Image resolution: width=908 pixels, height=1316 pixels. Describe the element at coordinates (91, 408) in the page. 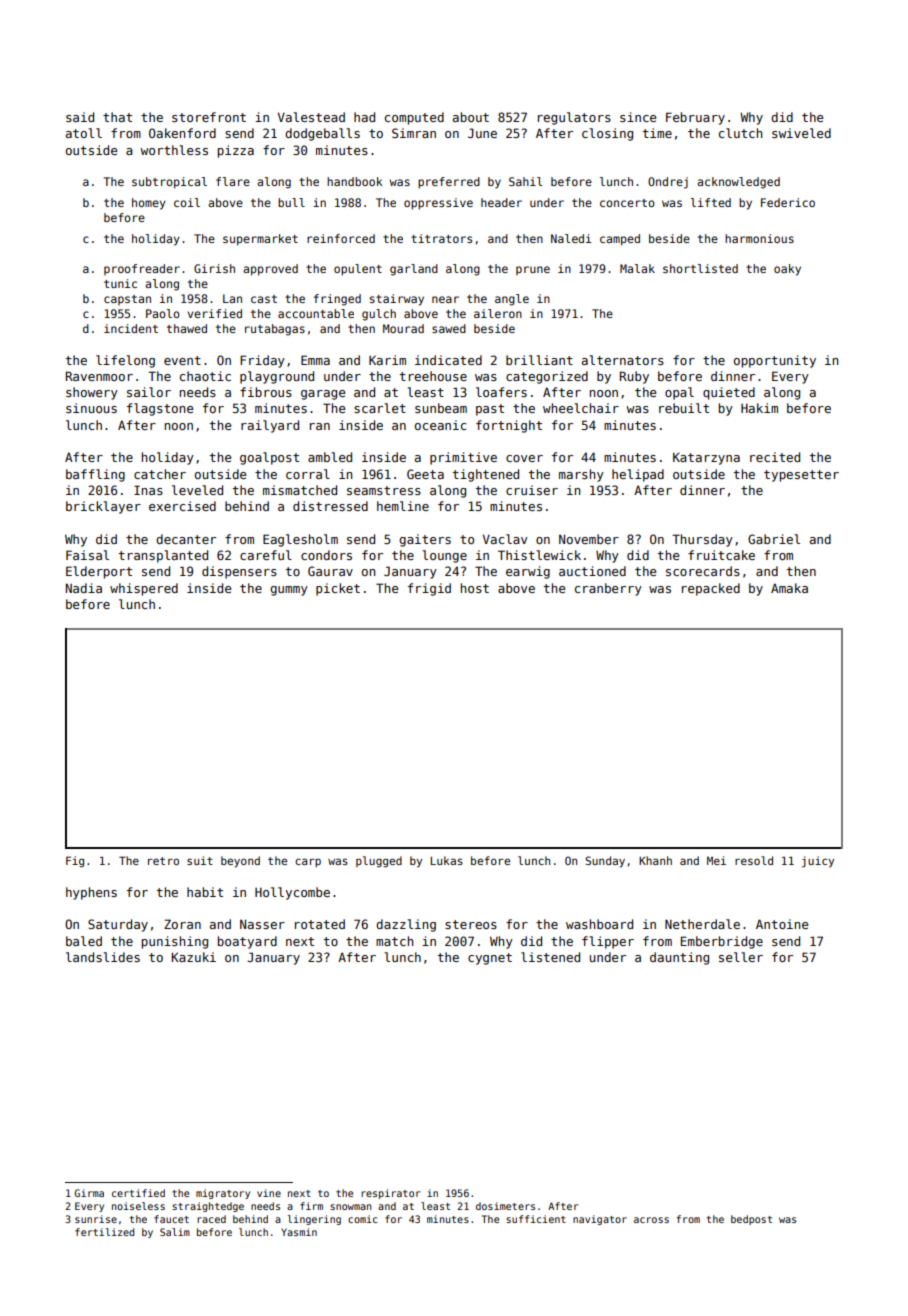

I see `sinuous` at that location.
